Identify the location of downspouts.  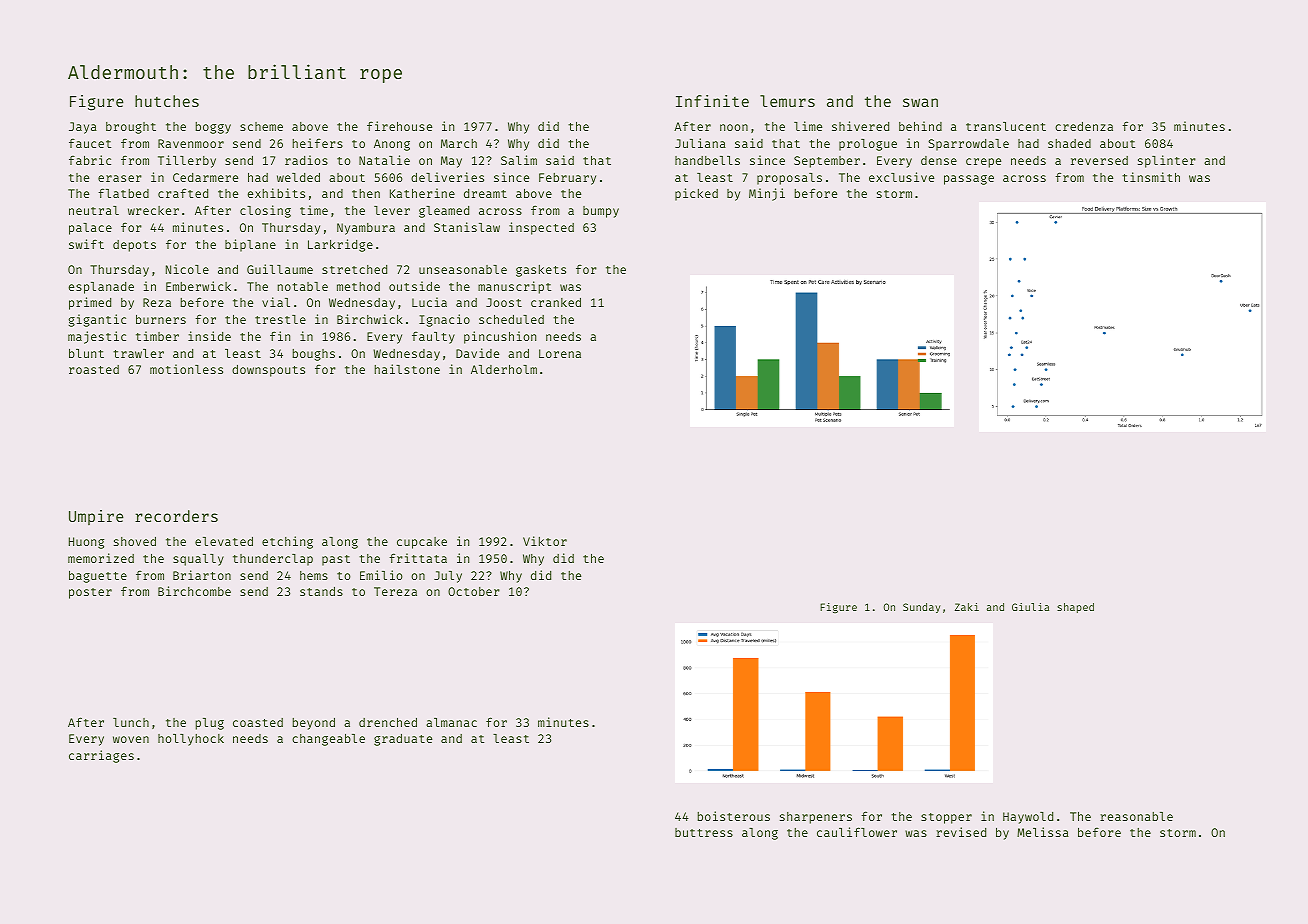
(268, 371).
